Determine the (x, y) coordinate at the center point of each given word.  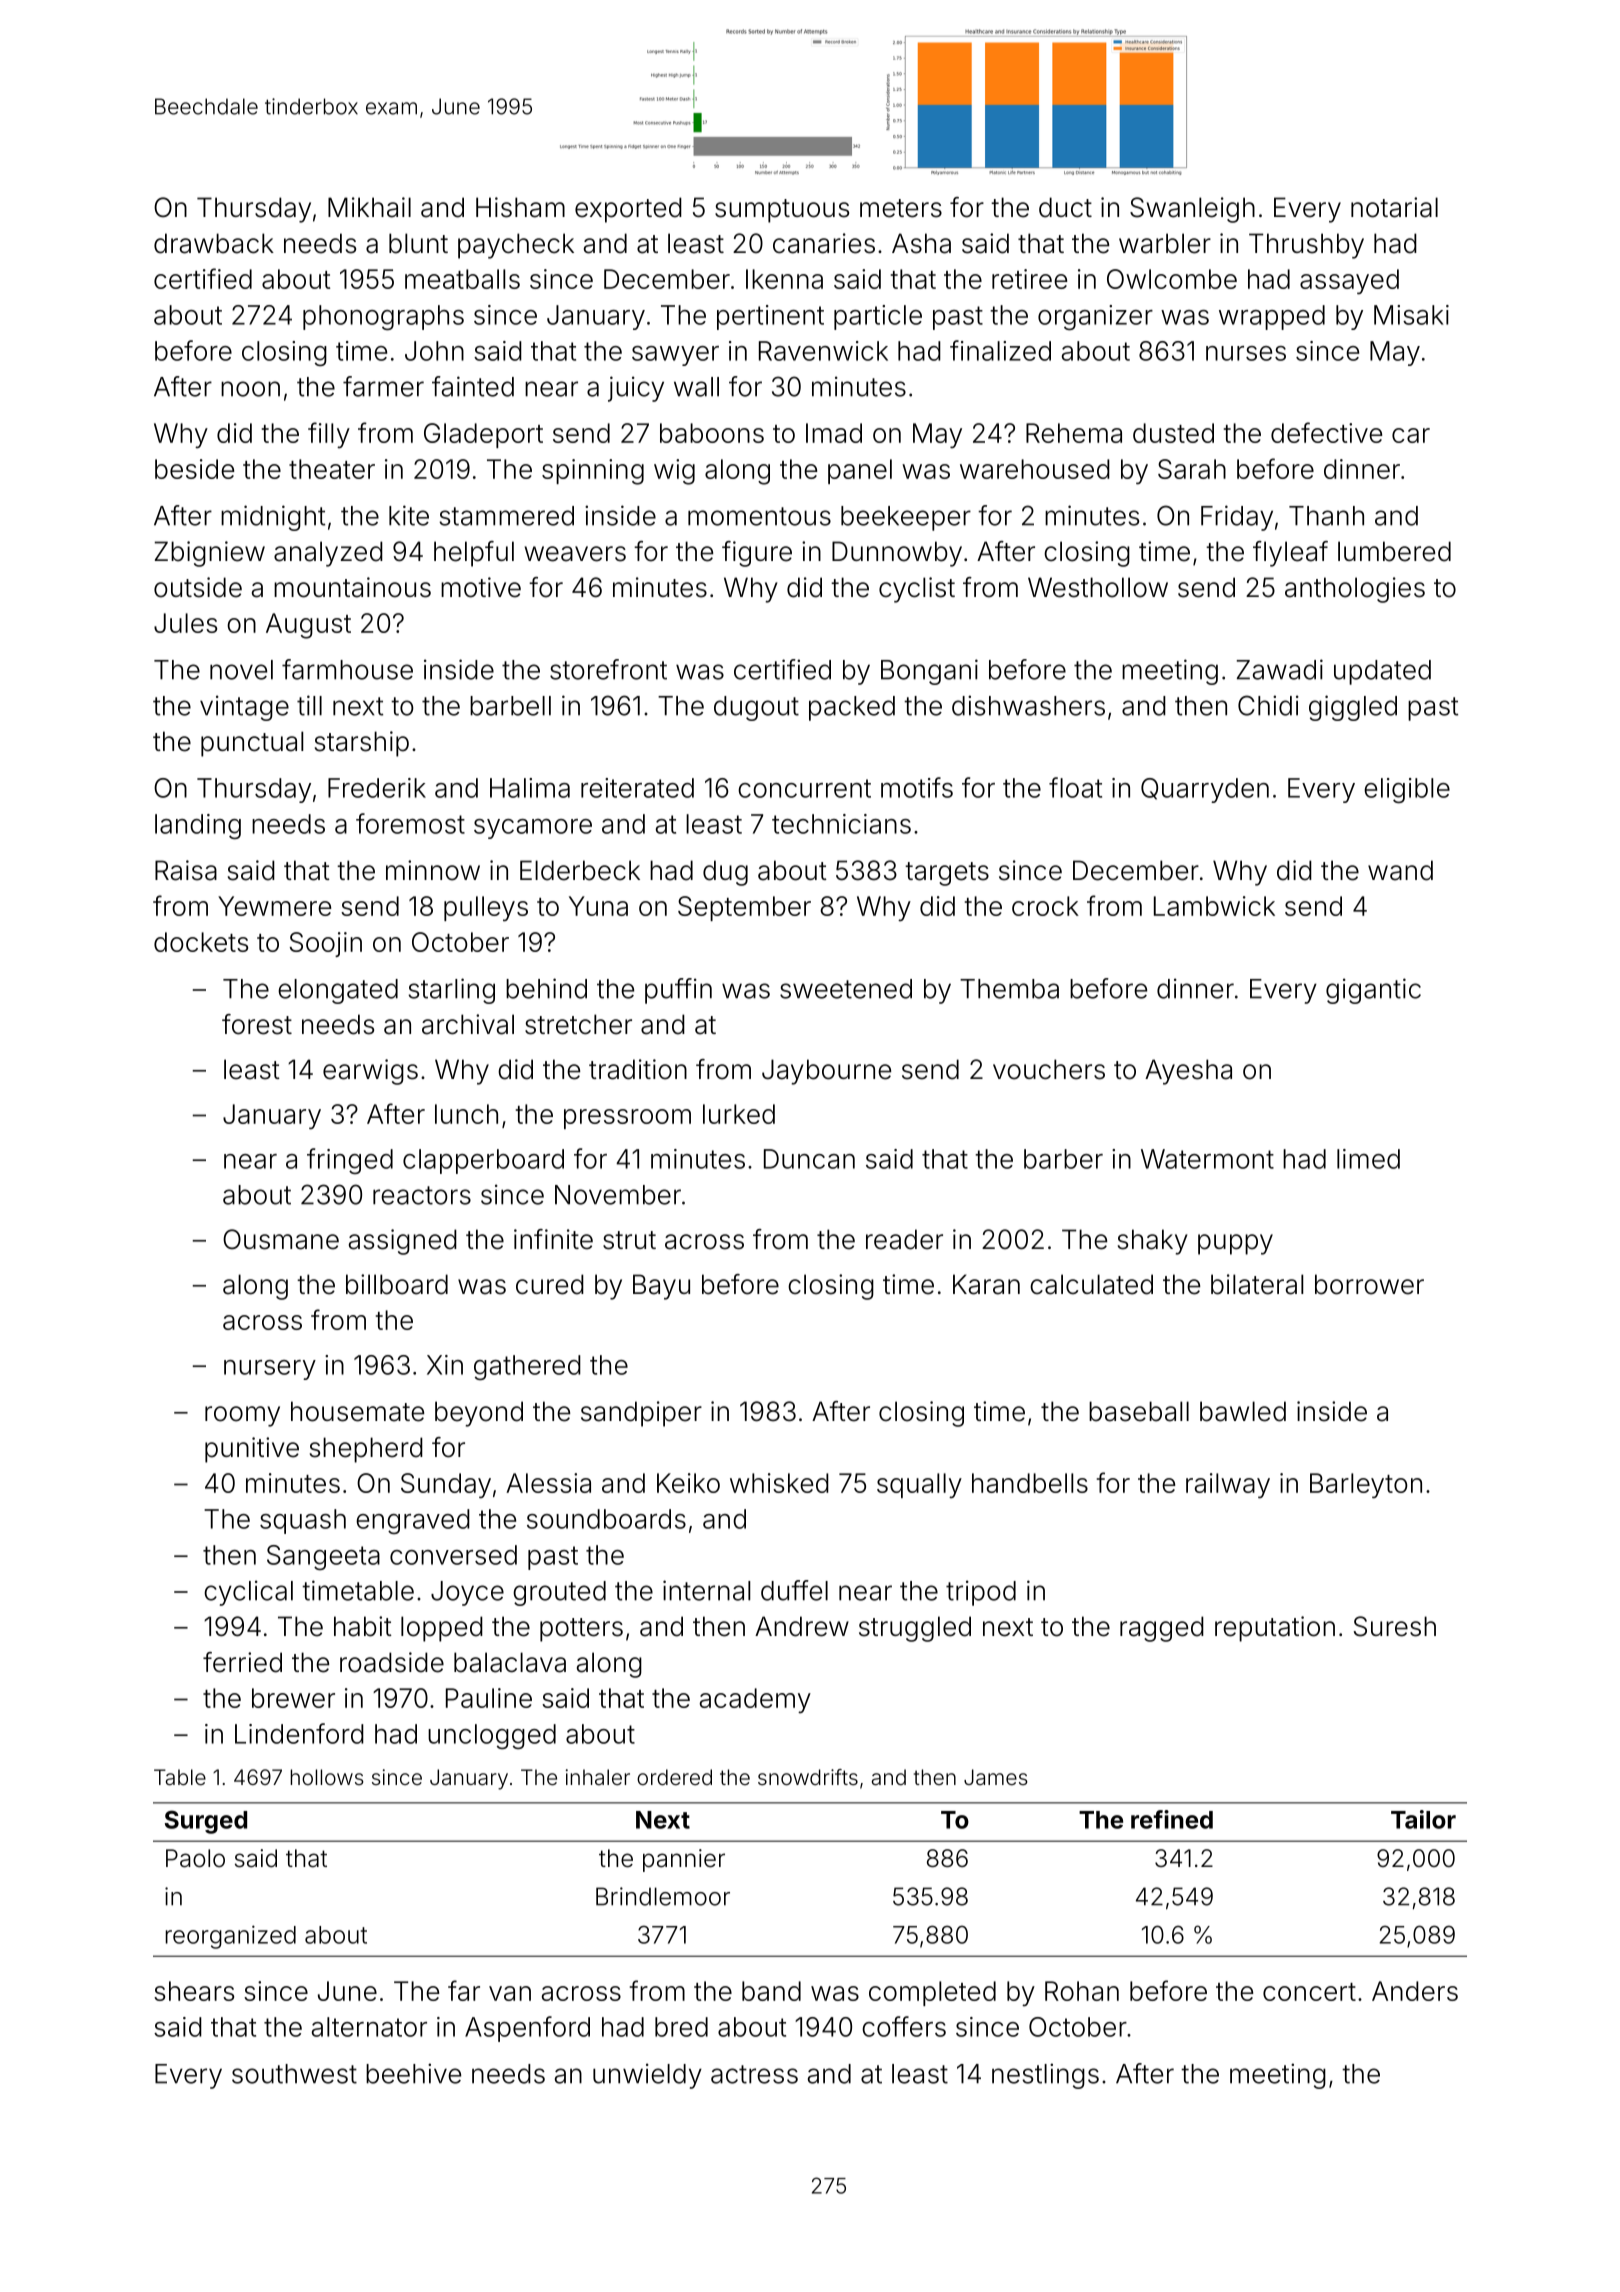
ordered (674, 1777)
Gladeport (483, 435)
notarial (1394, 207)
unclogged (492, 1736)
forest (257, 1024)
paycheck (516, 246)
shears (194, 1991)
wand (1400, 870)
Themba (1009, 989)
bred (681, 2027)
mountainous (352, 587)
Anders (1415, 1991)
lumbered (1394, 551)
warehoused (1035, 469)
